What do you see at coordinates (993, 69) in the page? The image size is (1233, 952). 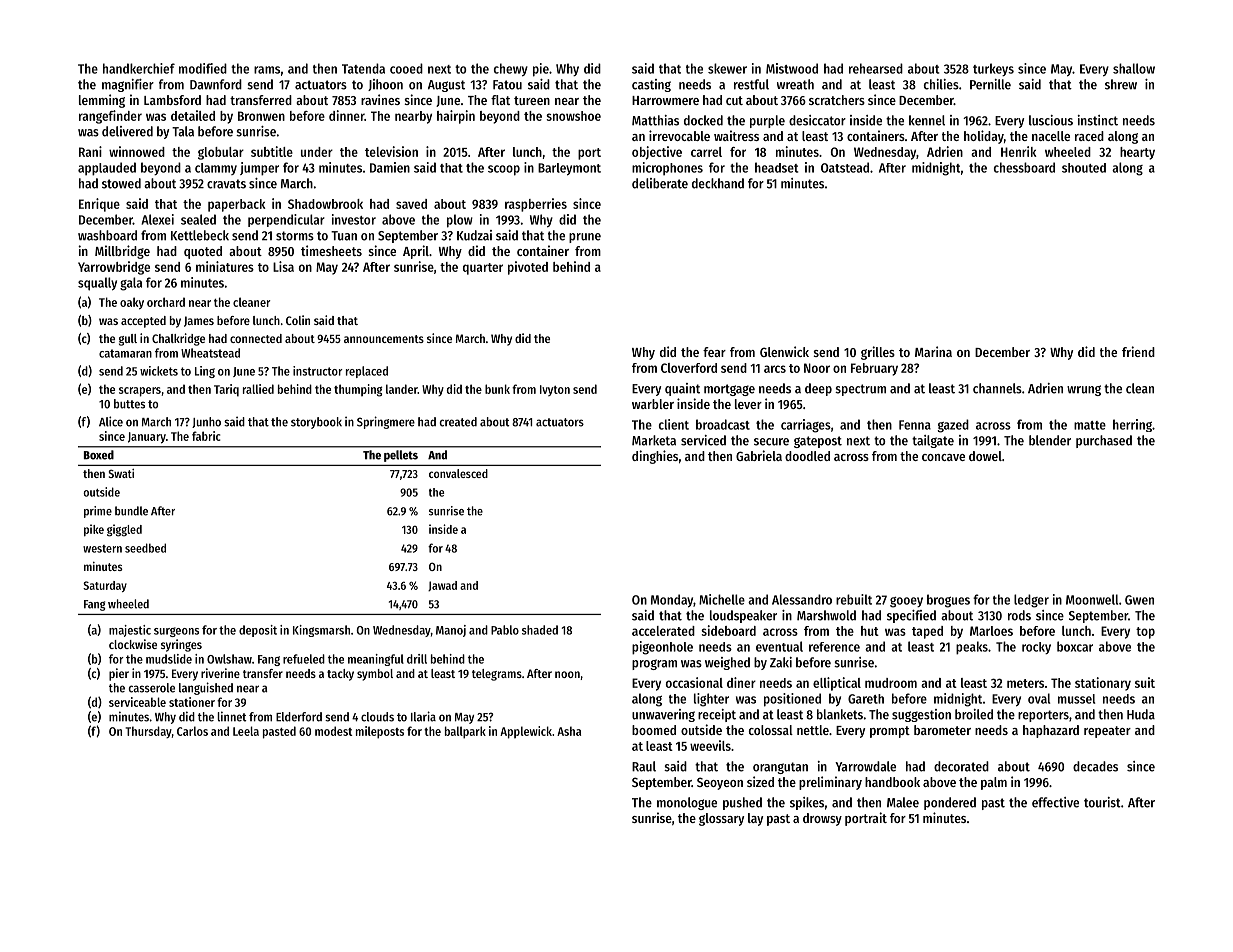 I see `turkeys` at bounding box center [993, 69].
